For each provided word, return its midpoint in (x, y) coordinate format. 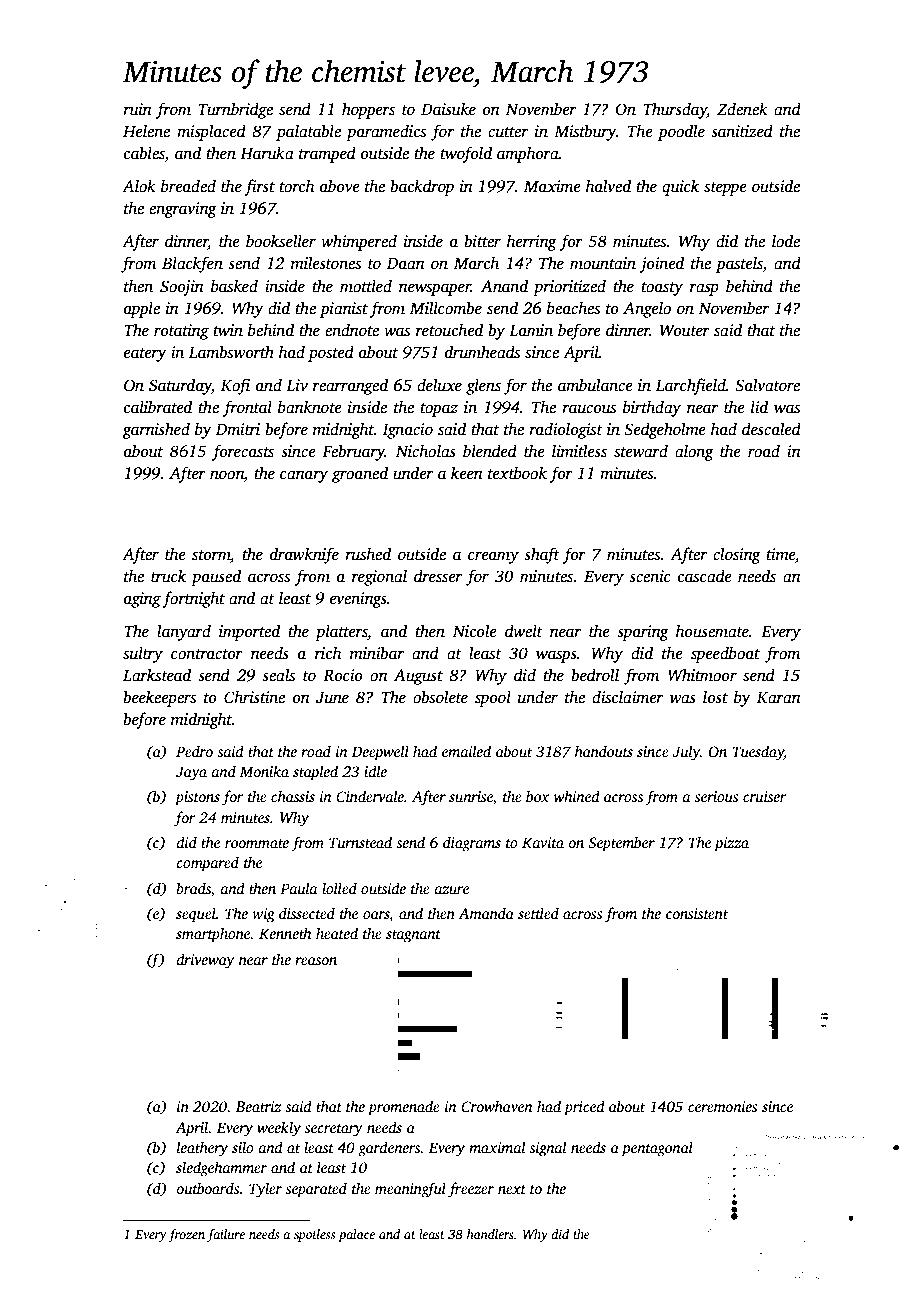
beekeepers (159, 698)
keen (467, 473)
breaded (188, 186)
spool (493, 698)
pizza (731, 844)
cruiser (765, 796)
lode (786, 241)
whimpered (359, 242)
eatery (145, 355)
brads (193, 888)
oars (376, 916)
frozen (186, 1235)
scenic (650, 576)
